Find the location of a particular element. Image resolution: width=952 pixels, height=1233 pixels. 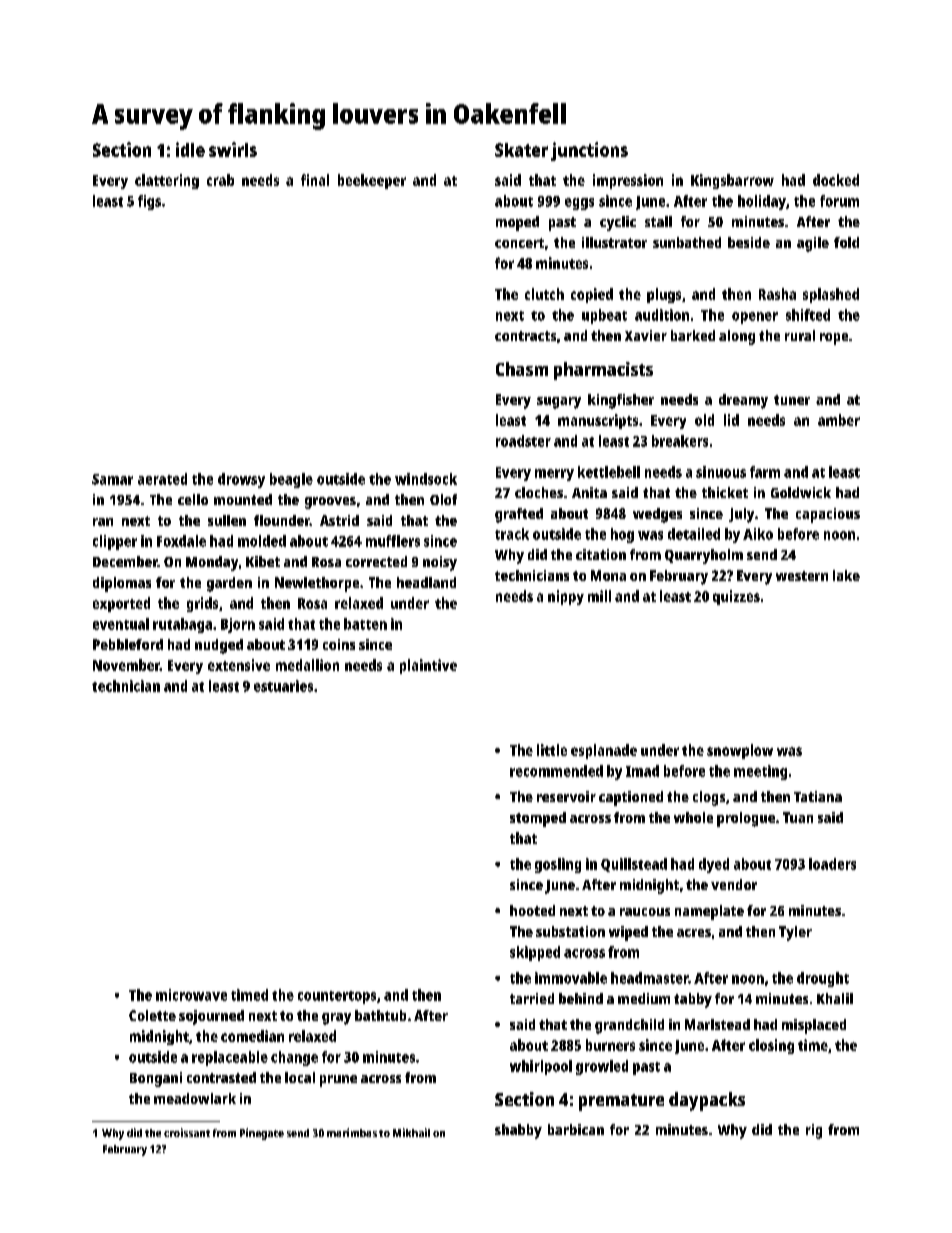

impression is located at coordinates (628, 181).
